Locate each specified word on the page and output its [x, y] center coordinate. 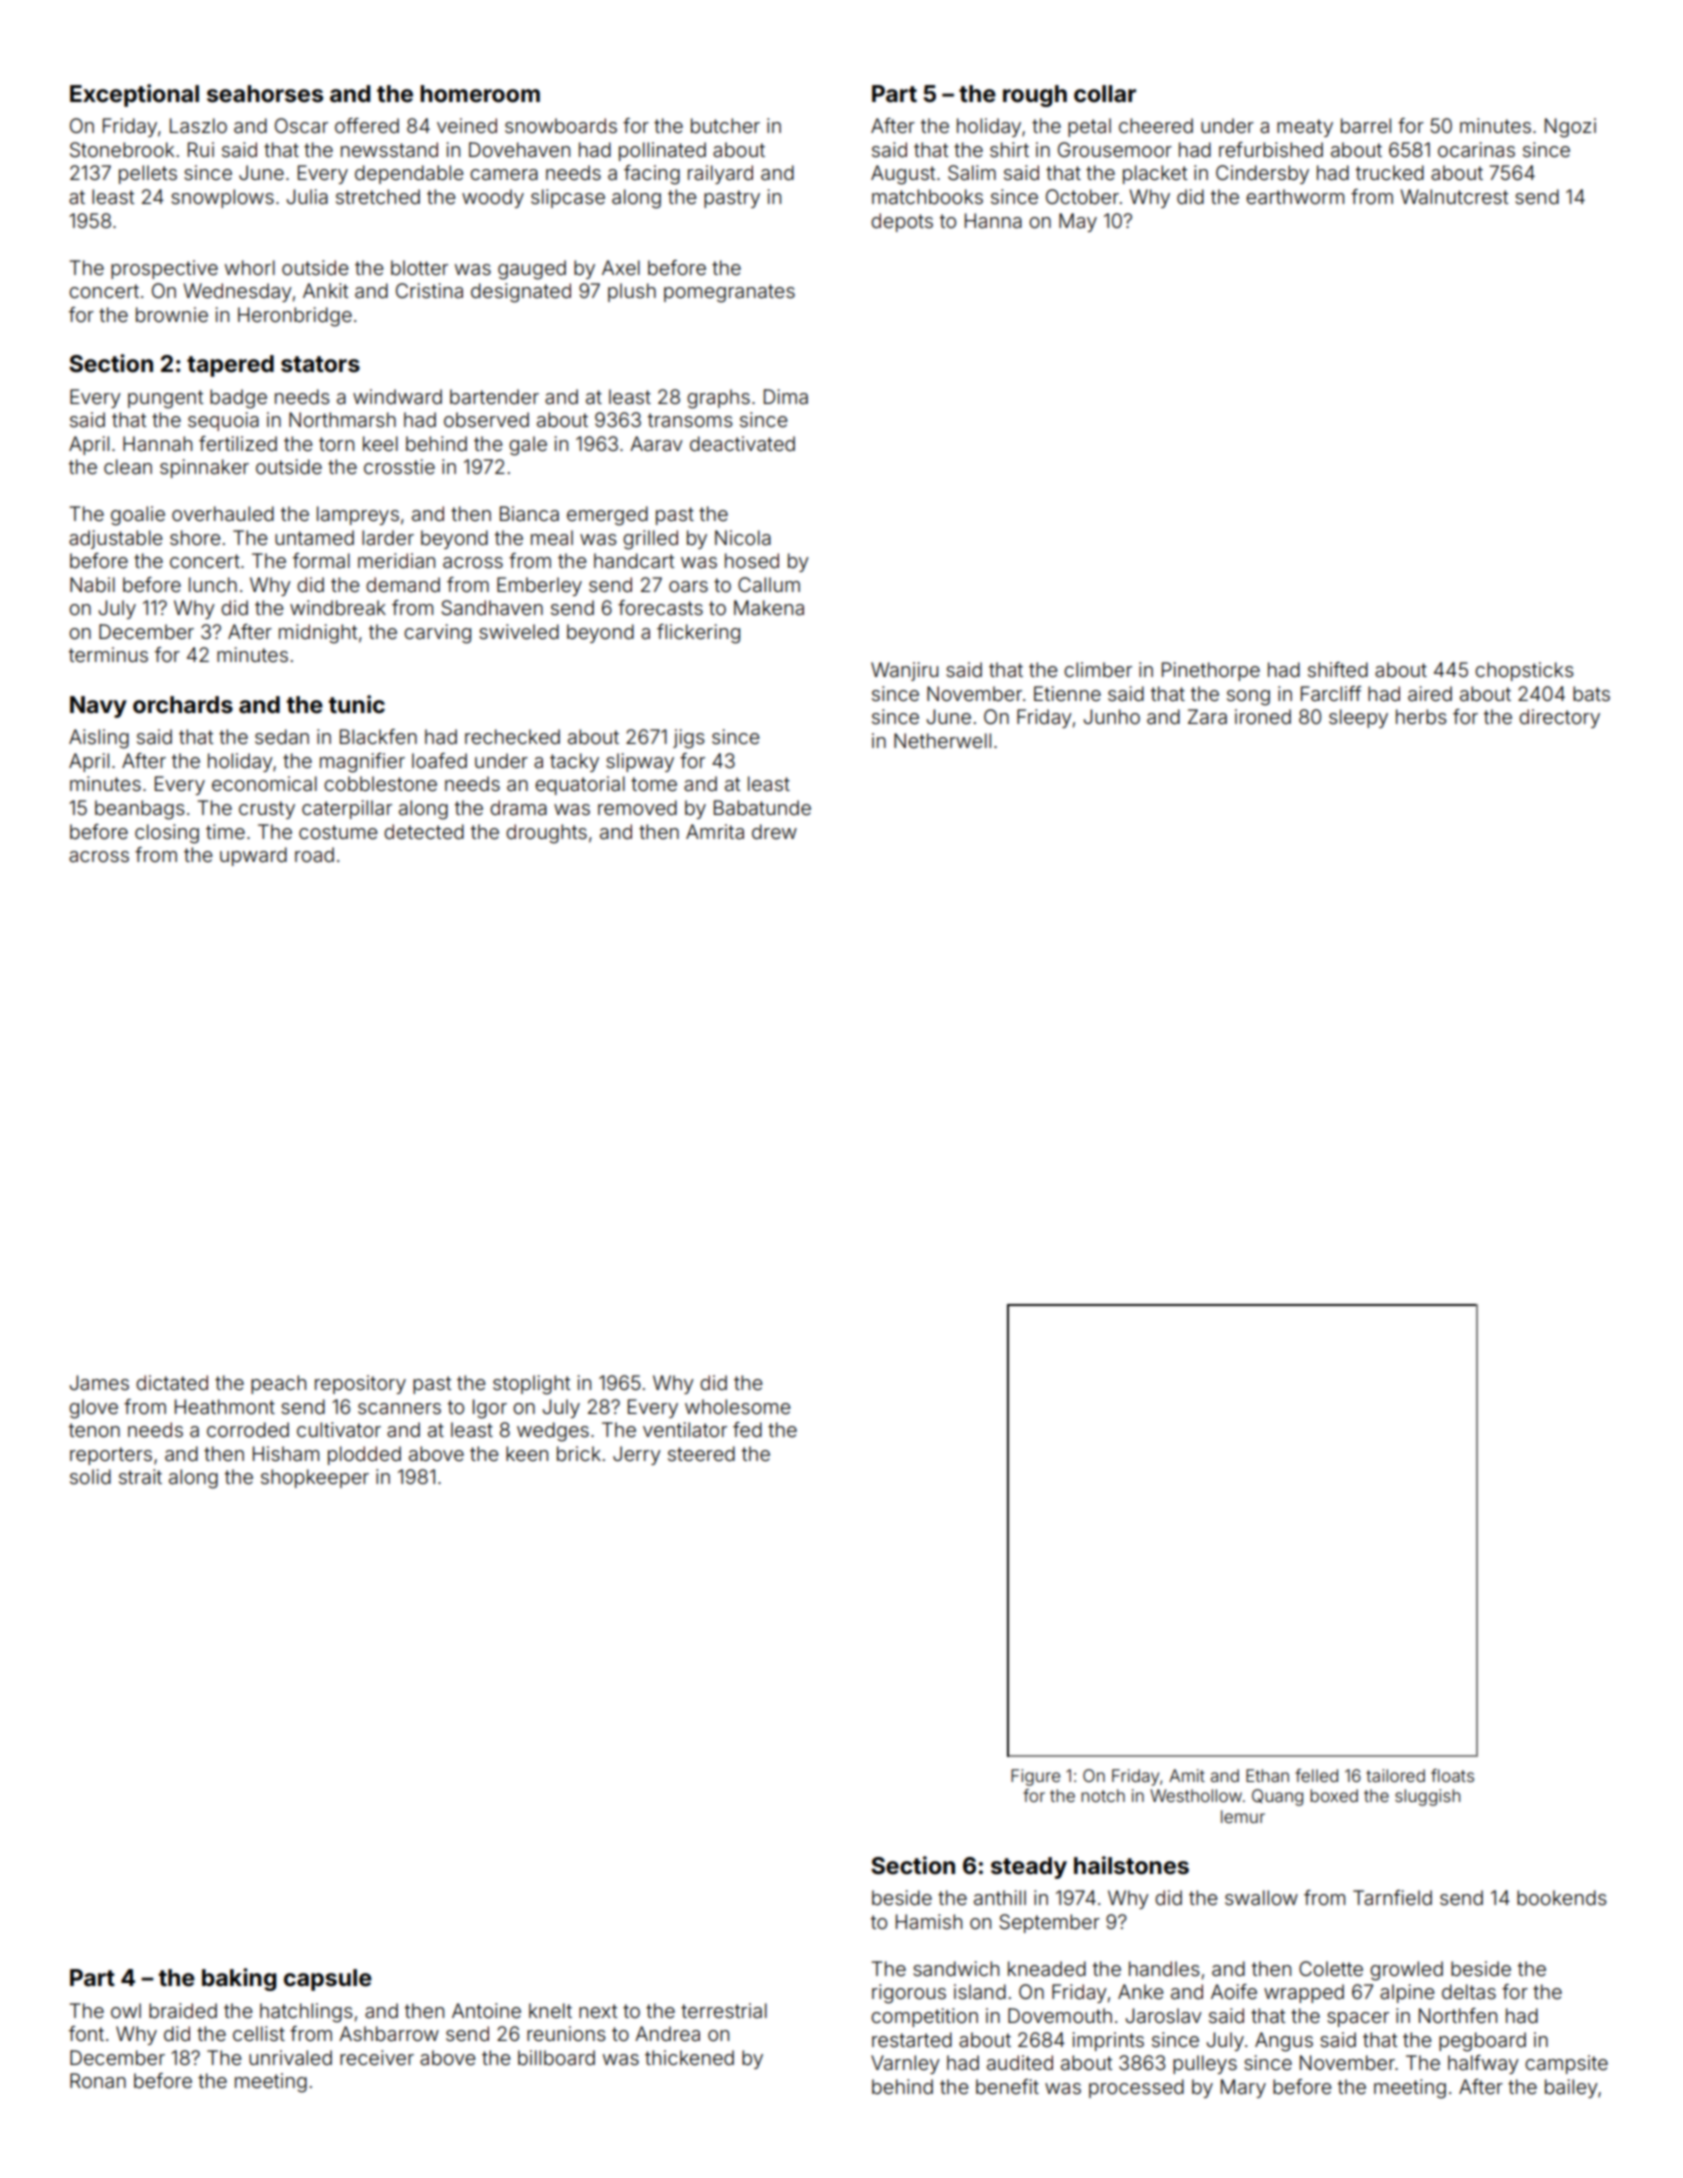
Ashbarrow [389, 2033]
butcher [725, 125]
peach [278, 1384]
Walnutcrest [1454, 196]
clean [128, 466]
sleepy [1358, 718]
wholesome [737, 1406]
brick [579, 1453]
